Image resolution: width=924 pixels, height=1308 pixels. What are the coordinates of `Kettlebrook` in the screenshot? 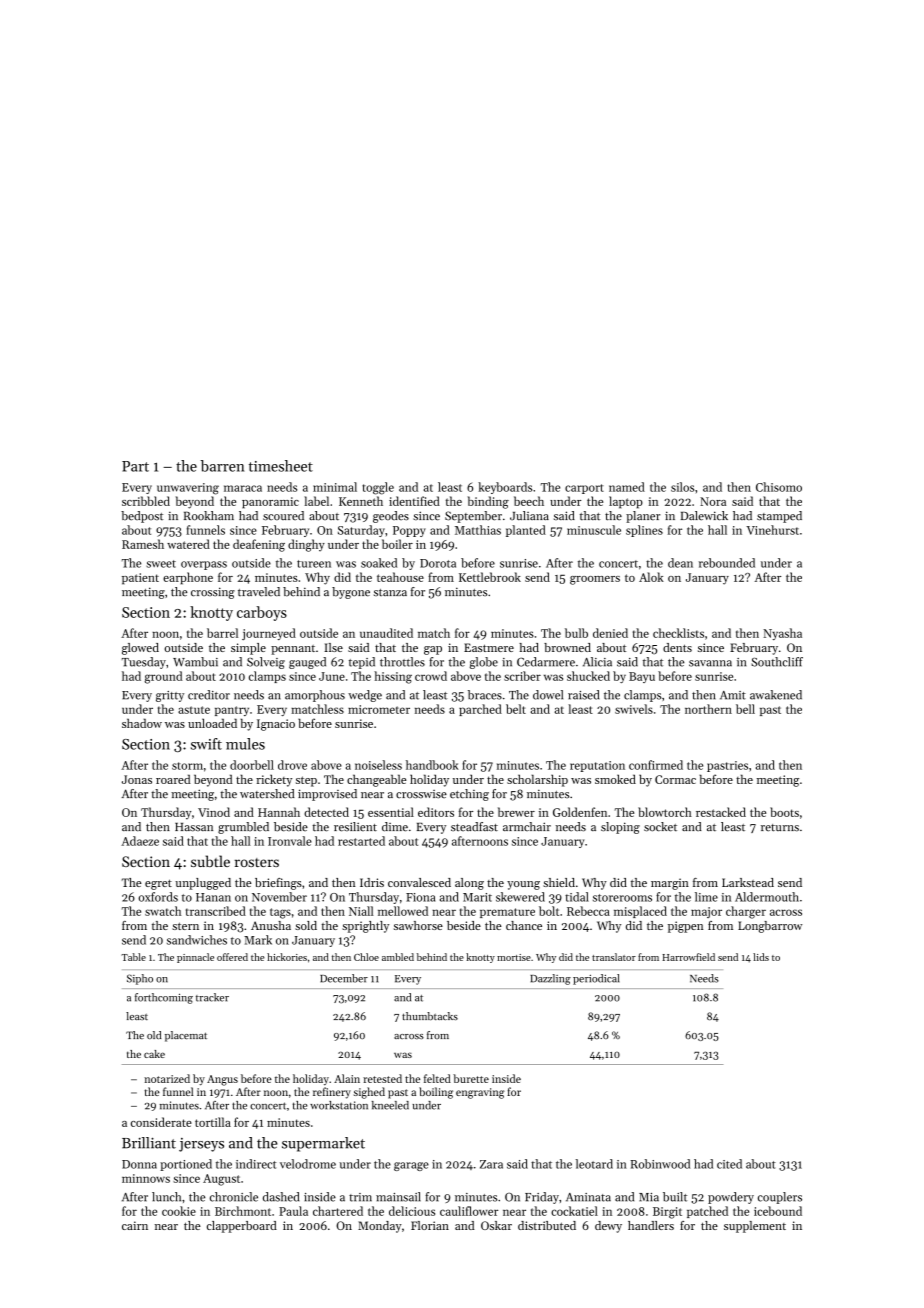 It's located at (490, 577).
